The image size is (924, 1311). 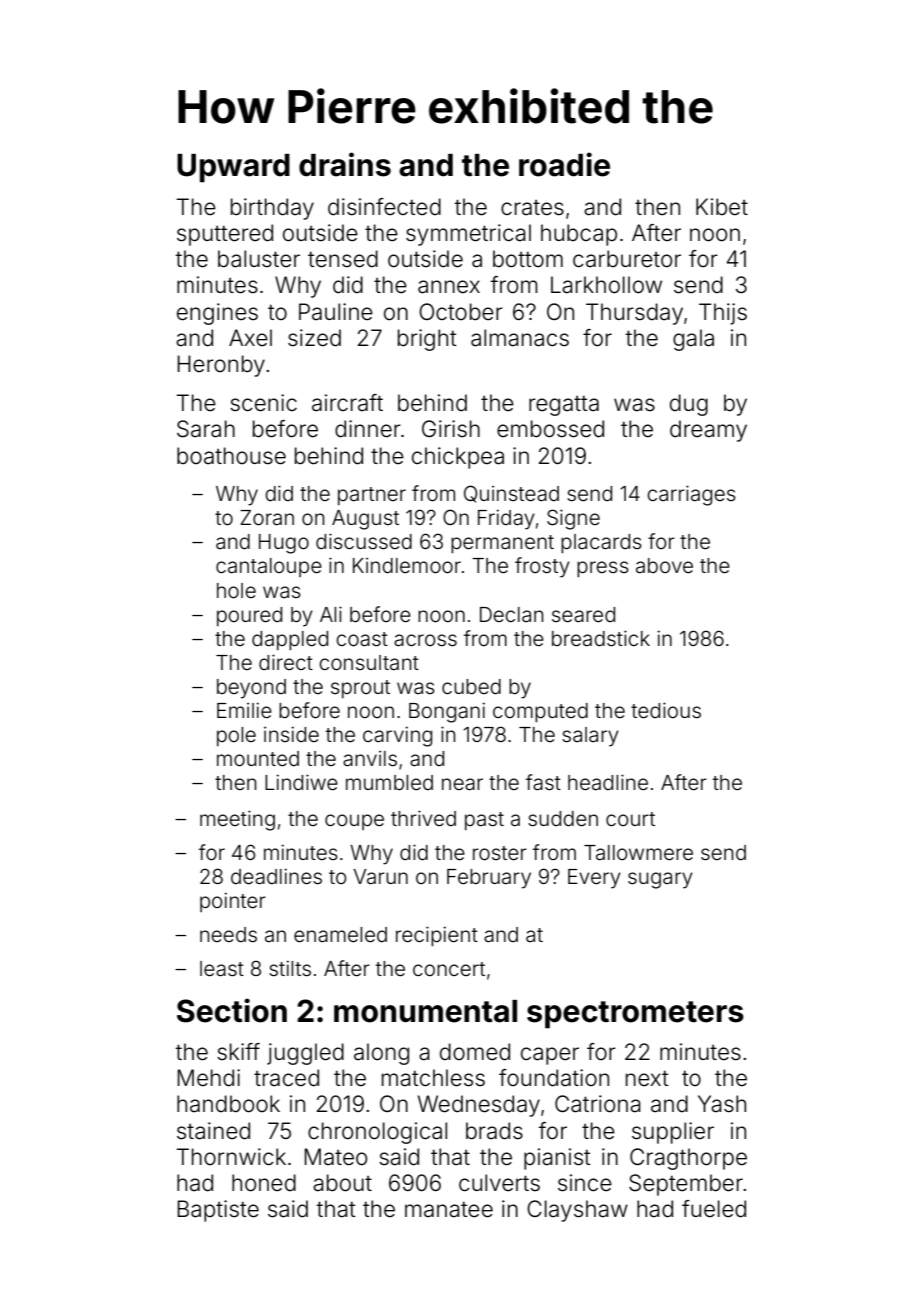 I want to click on concert, so click(x=449, y=969).
